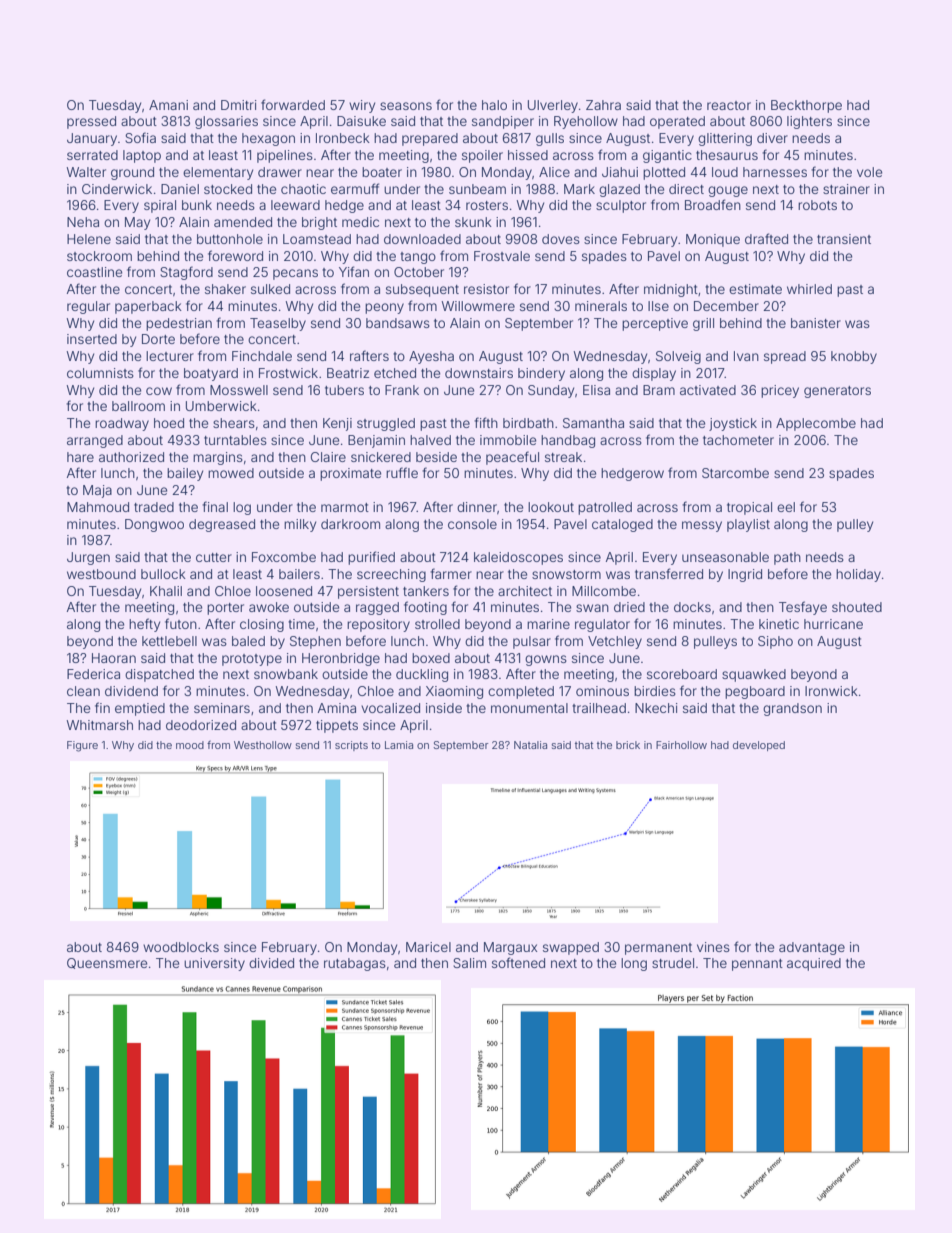 The height and width of the screenshot is (1233, 952). What do you see at coordinates (168, 105) in the screenshot?
I see `Amani` at bounding box center [168, 105].
